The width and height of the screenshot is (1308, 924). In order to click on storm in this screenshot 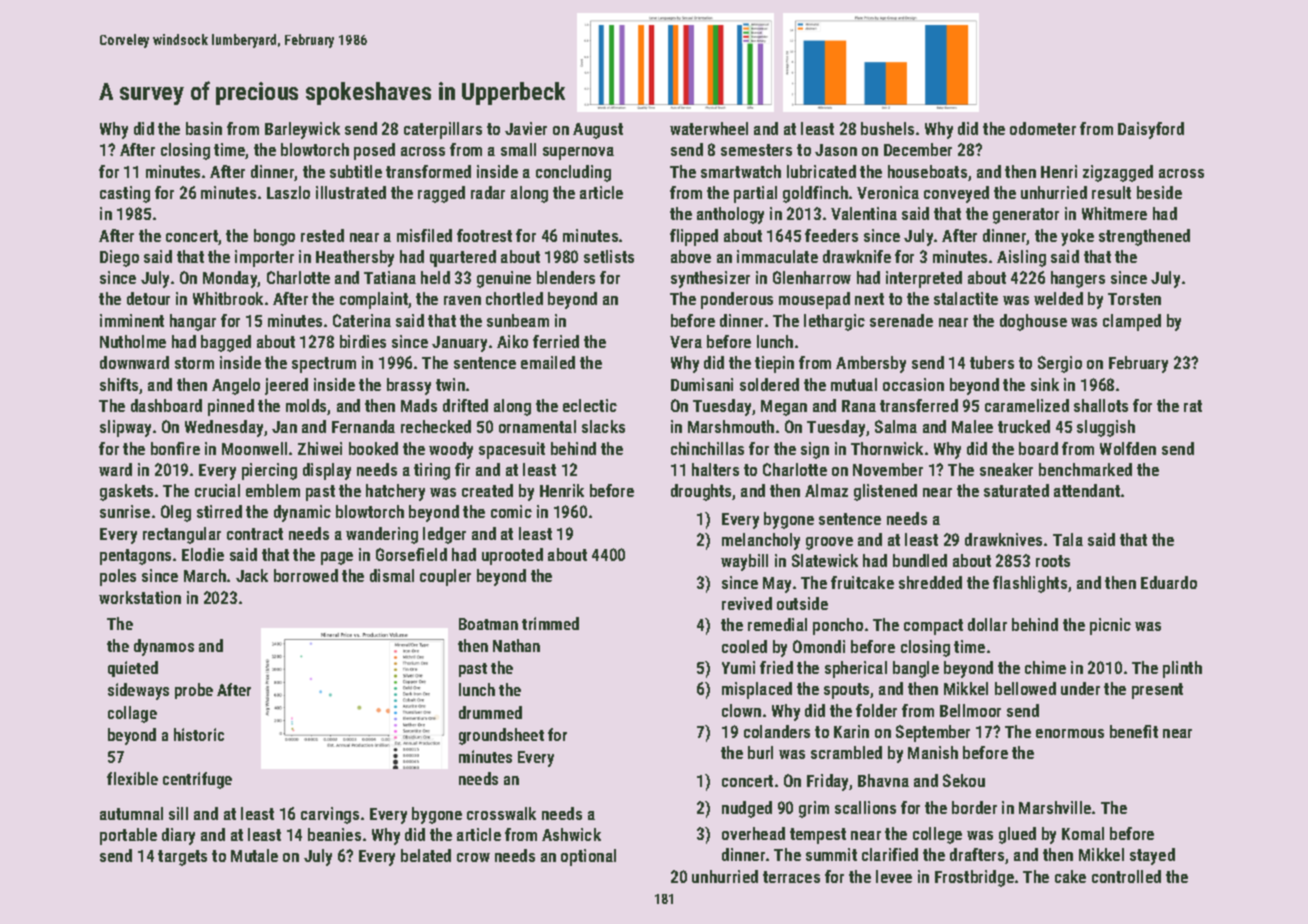, I will do `click(194, 363)`.
